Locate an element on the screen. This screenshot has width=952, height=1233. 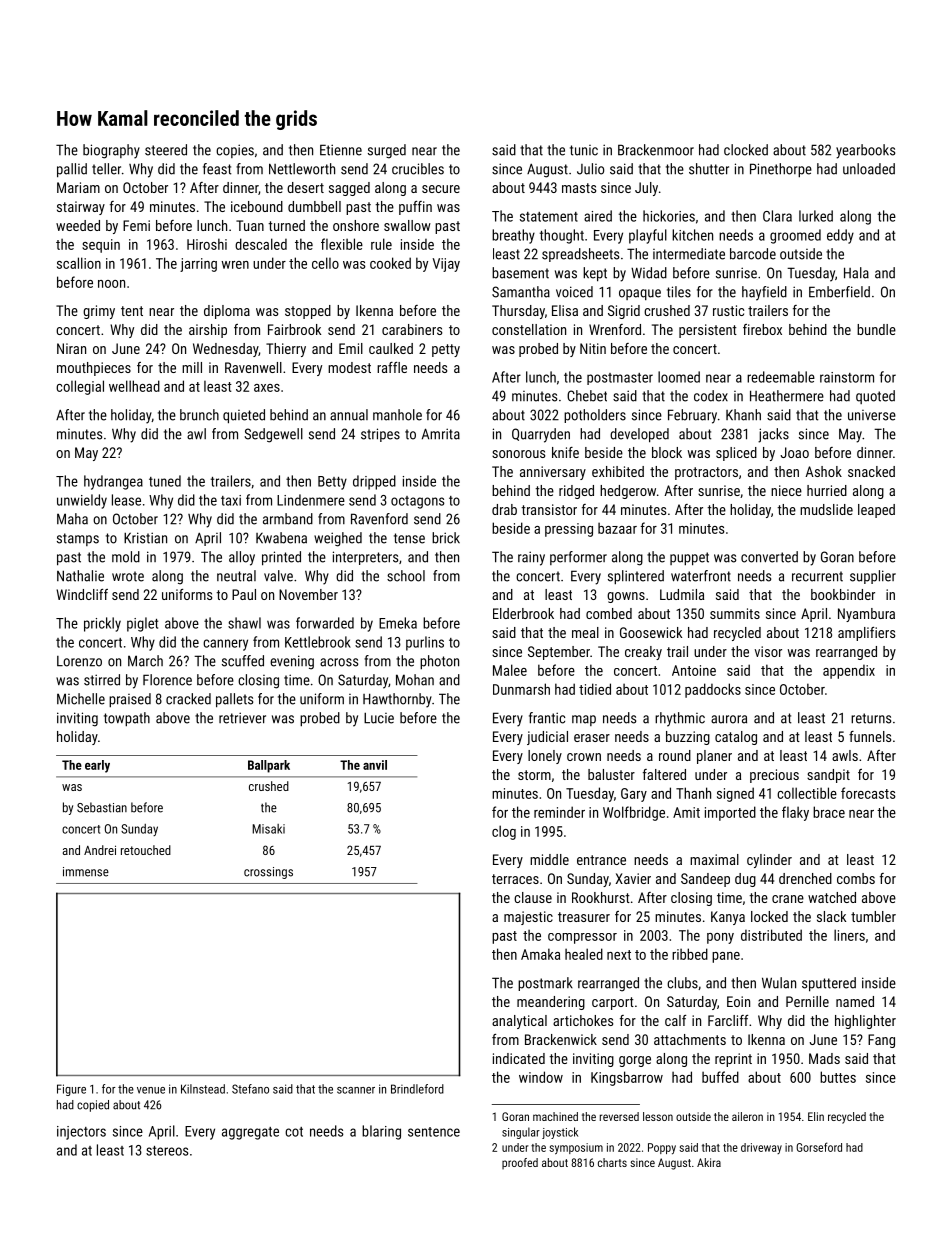
Lorenzo is located at coordinates (79, 661).
